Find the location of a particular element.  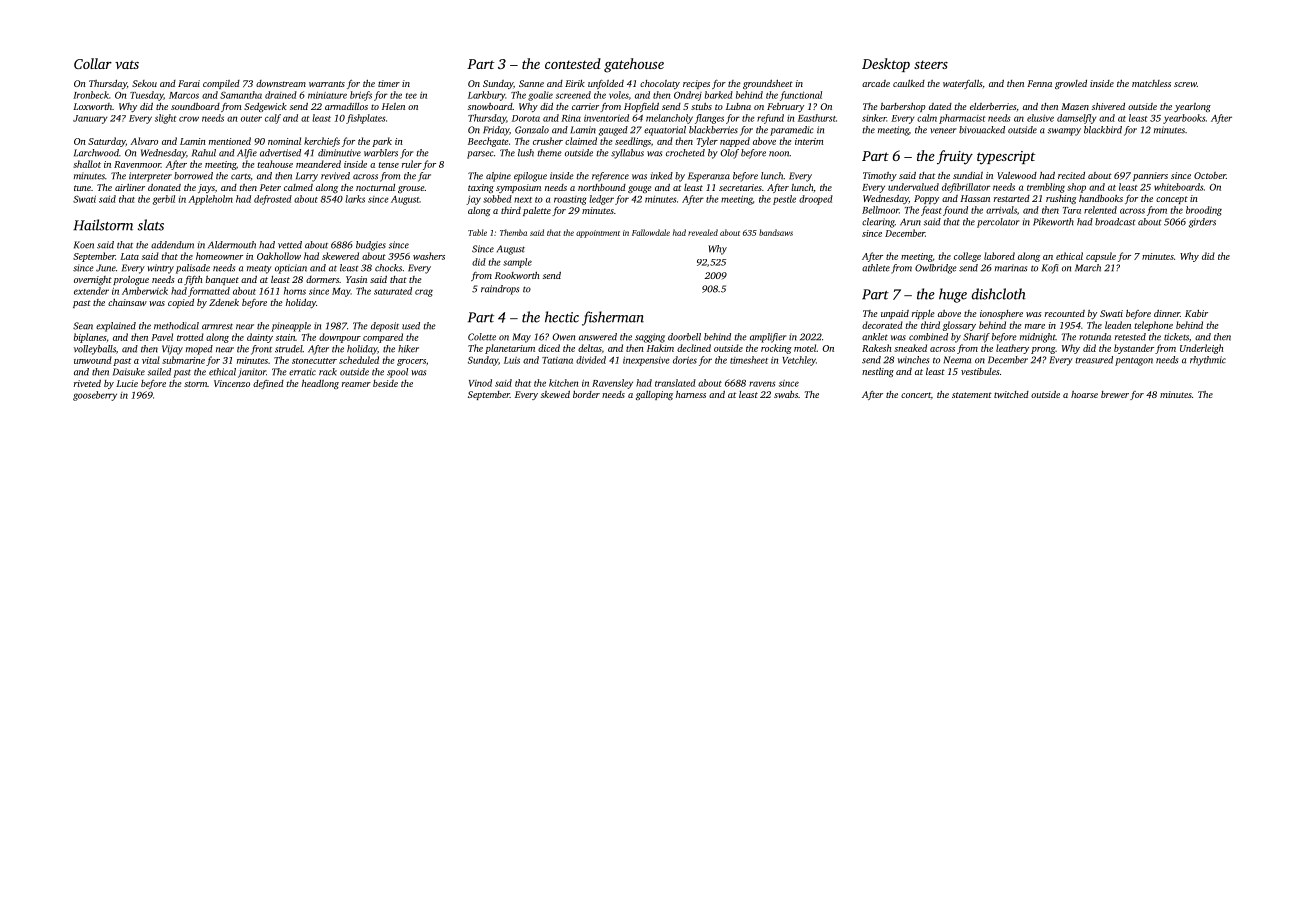

ledger is located at coordinates (601, 200).
